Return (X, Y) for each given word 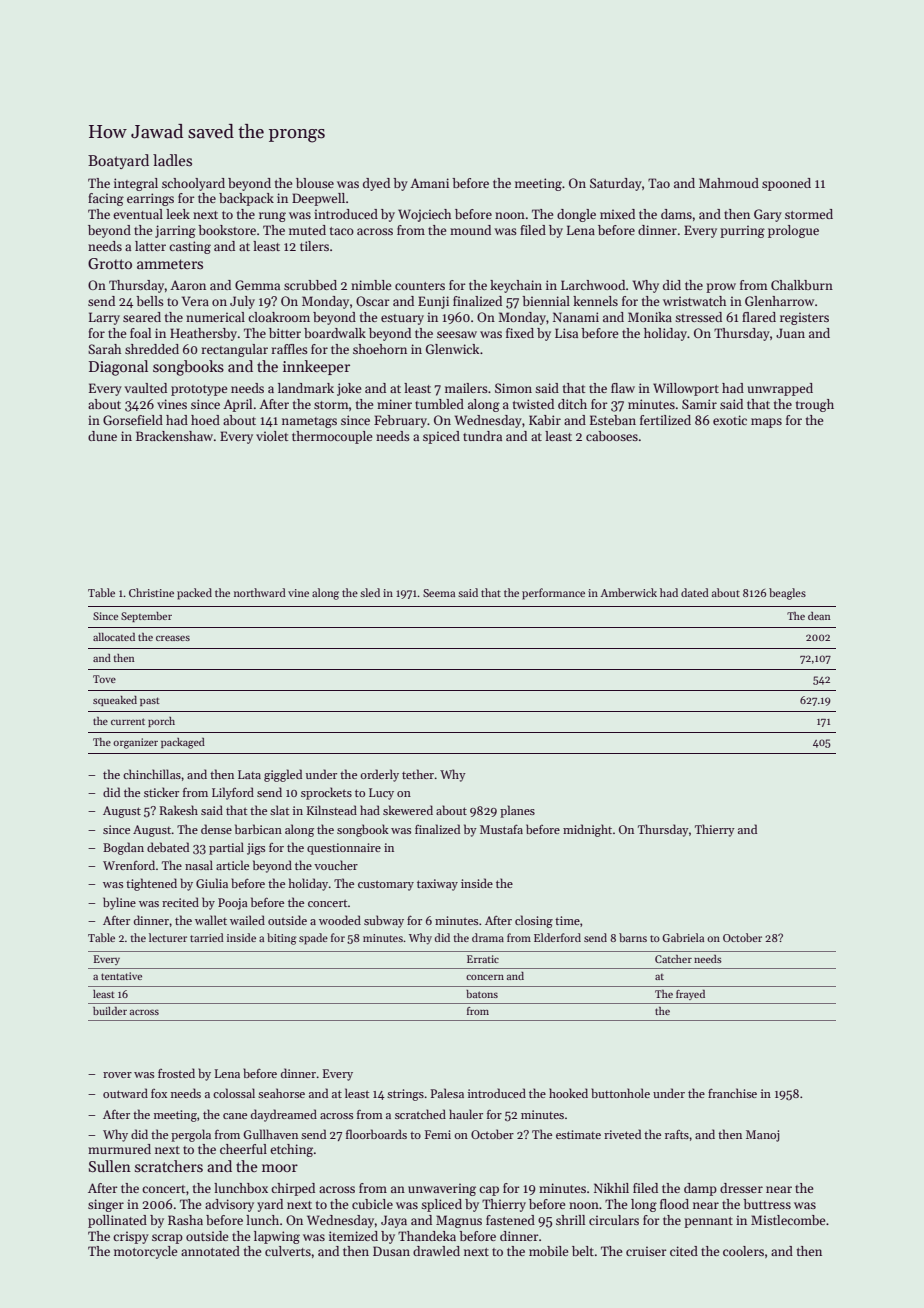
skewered (408, 810)
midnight (587, 830)
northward (260, 592)
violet (272, 436)
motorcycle (145, 1252)
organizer (135, 743)
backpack (246, 199)
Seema (439, 593)
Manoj (763, 1136)
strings (405, 1095)
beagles (787, 594)
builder (110, 1011)
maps (766, 423)
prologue (793, 231)
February (400, 421)
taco (342, 231)
